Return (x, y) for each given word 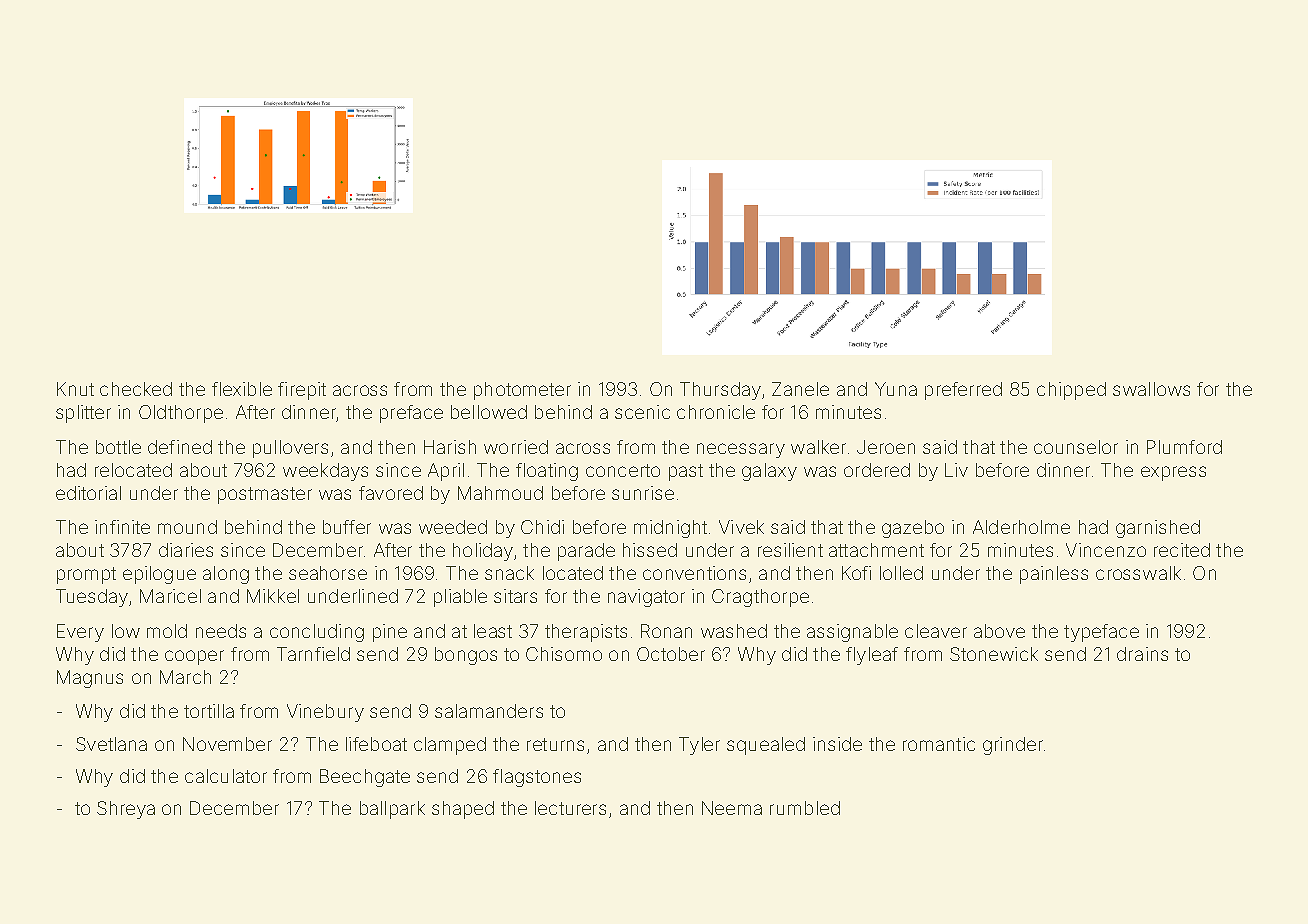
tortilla (209, 711)
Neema (732, 808)
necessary (741, 450)
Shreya (126, 810)
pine (390, 633)
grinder (1013, 746)
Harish (450, 447)
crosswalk (1138, 573)
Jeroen (886, 447)
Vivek (741, 527)
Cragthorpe (760, 598)
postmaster (265, 495)
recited (1182, 550)
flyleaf (872, 656)
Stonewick (994, 654)
